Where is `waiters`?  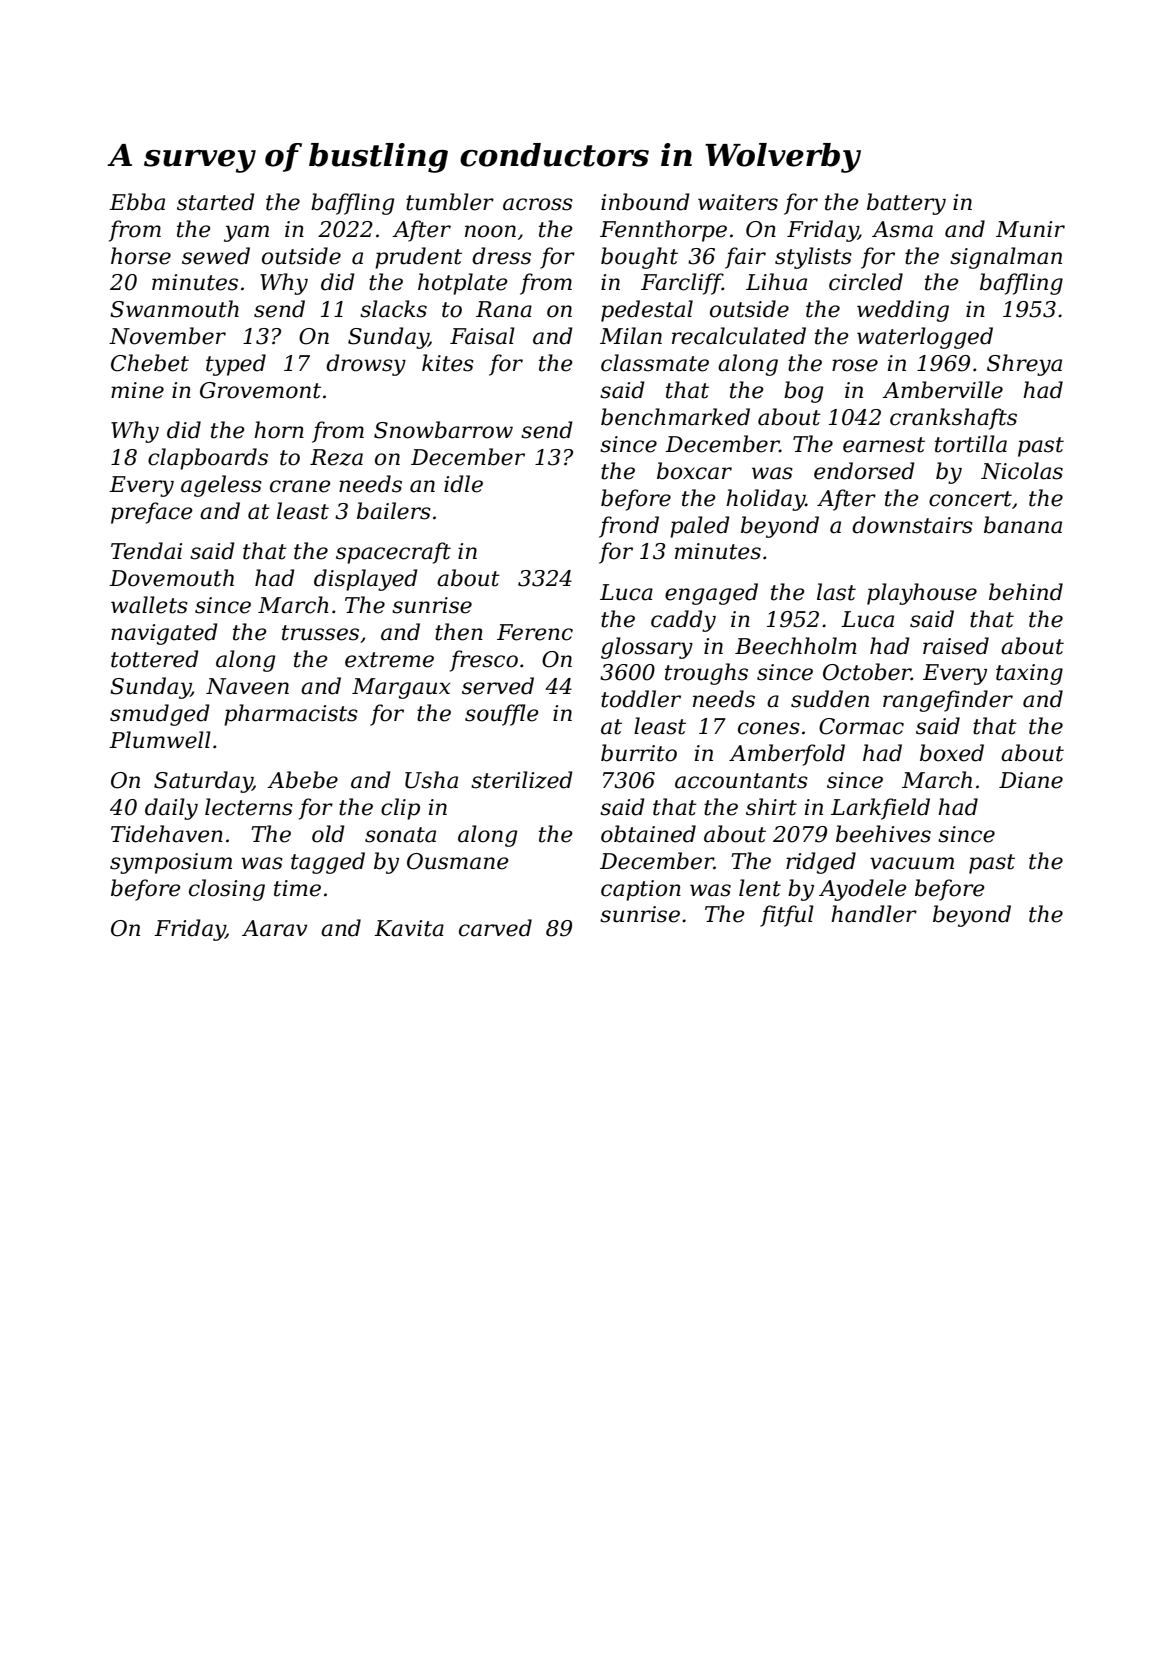 waiters is located at coordinates (738, 202).
